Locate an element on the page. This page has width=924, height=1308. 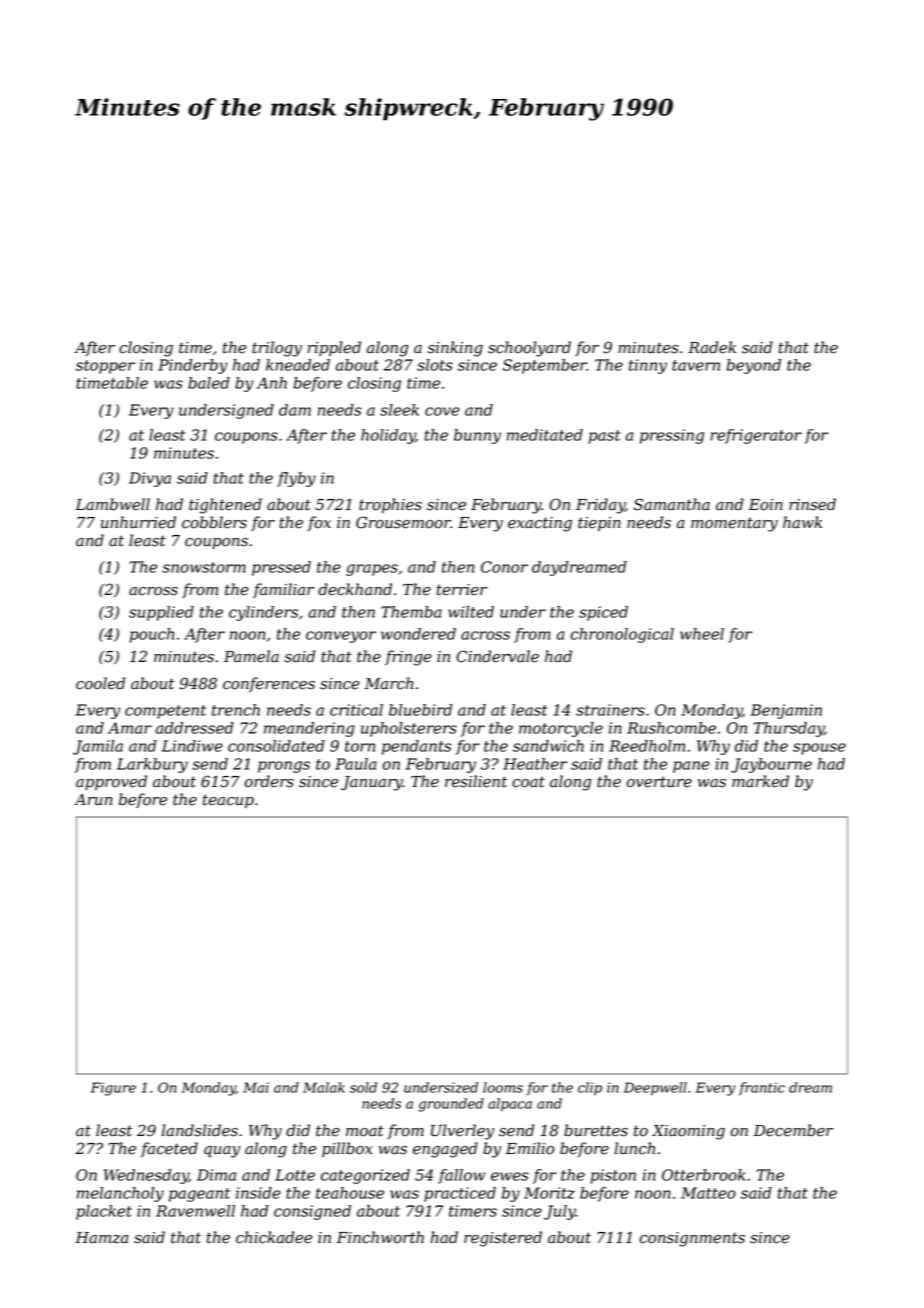
Benjamin is located at coordinates (786, 711).
